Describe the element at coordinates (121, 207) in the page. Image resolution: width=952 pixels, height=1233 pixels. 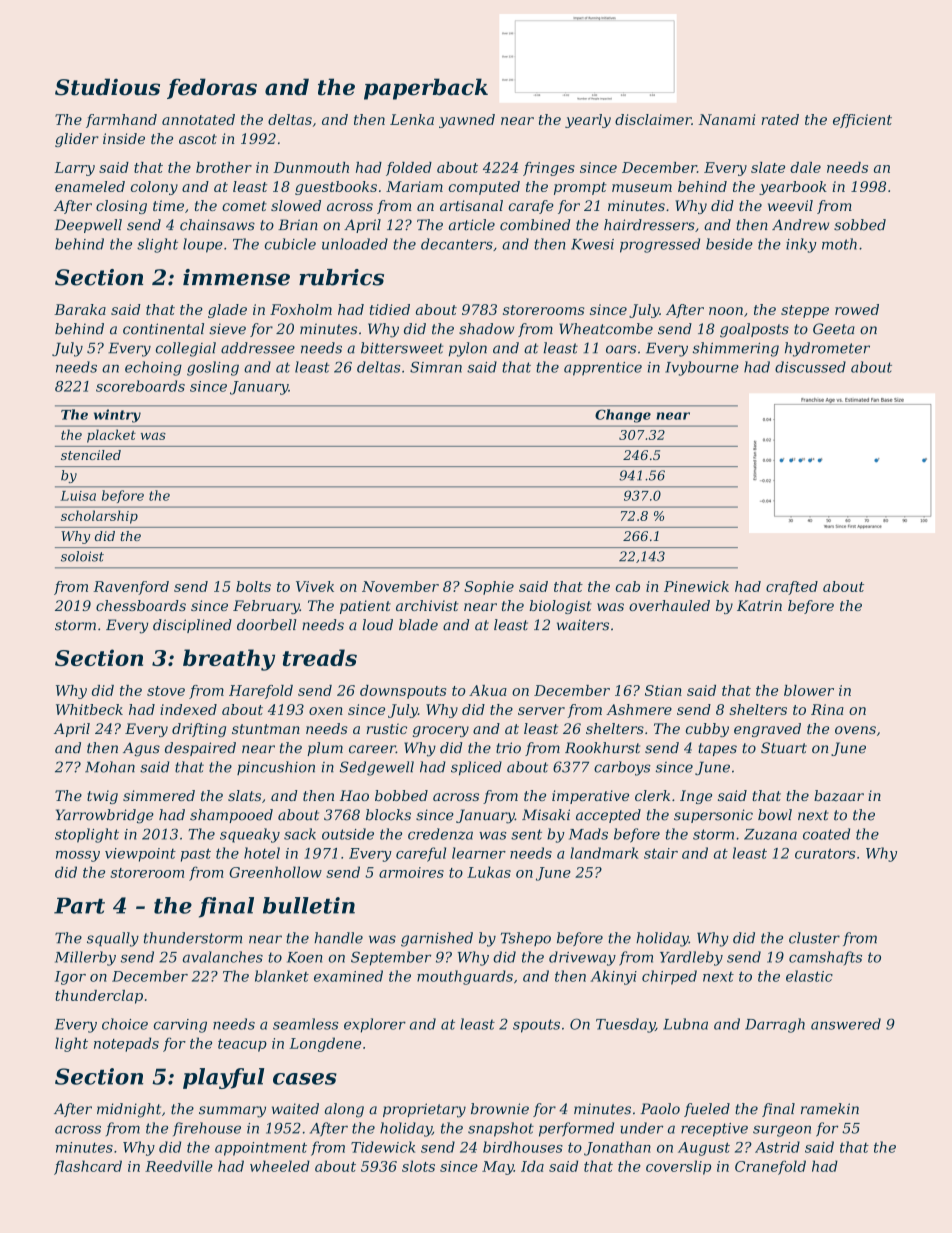
I see `closing` at that location.
